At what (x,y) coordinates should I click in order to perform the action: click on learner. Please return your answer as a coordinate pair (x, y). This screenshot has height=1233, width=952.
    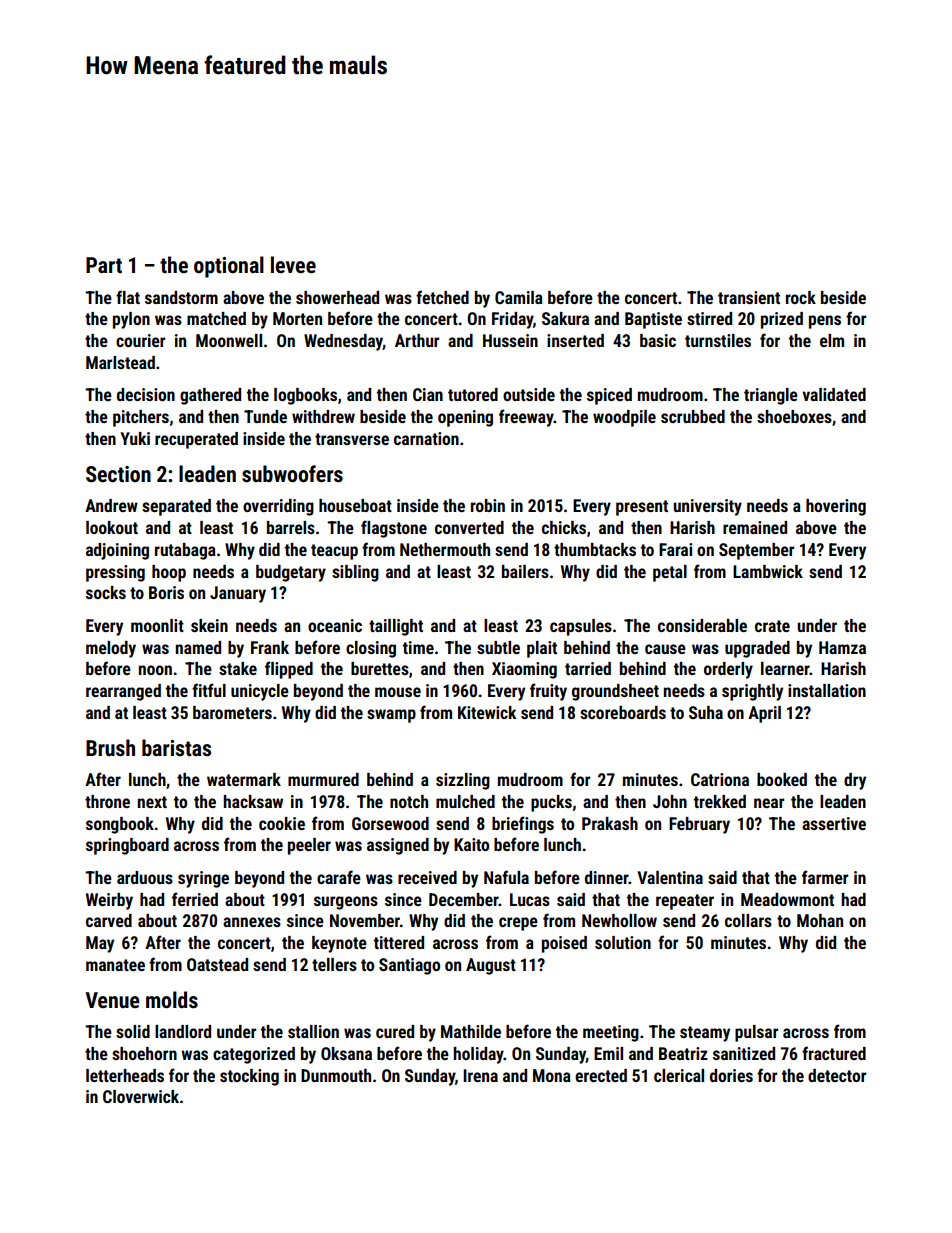
    Looking at the image, I should click on (785, 668).
